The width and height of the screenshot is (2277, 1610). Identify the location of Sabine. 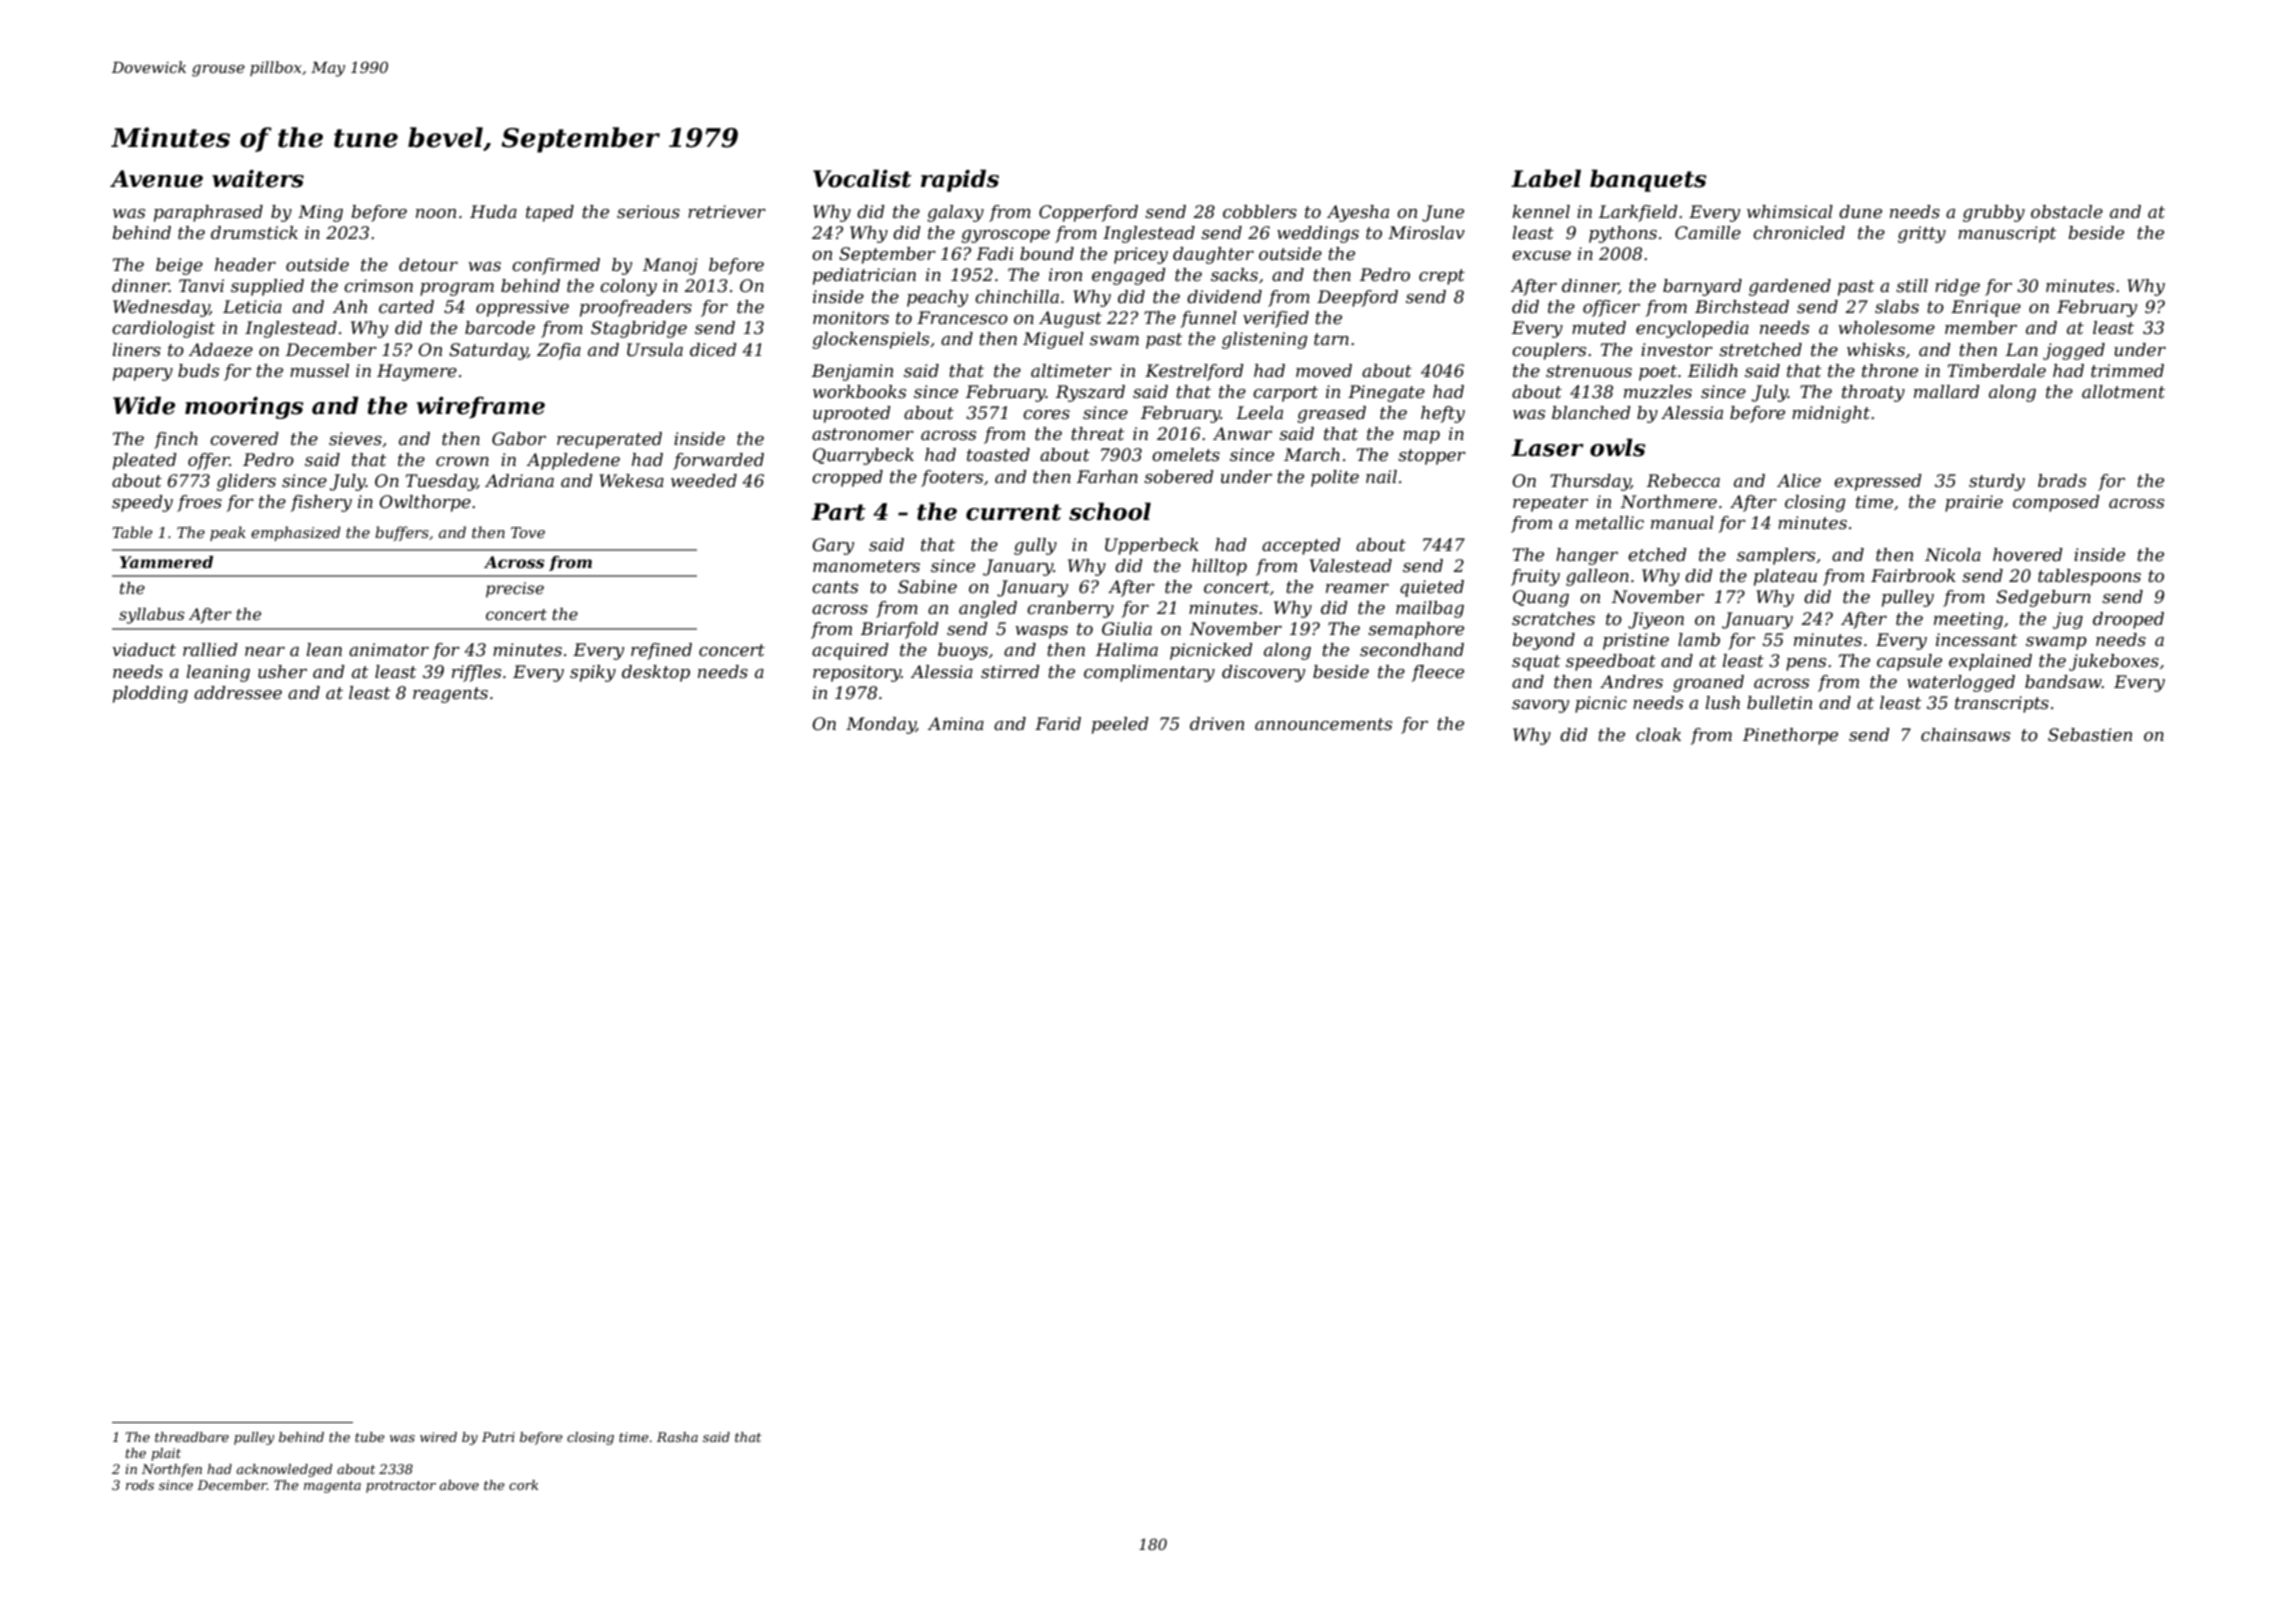
(927, 587).
